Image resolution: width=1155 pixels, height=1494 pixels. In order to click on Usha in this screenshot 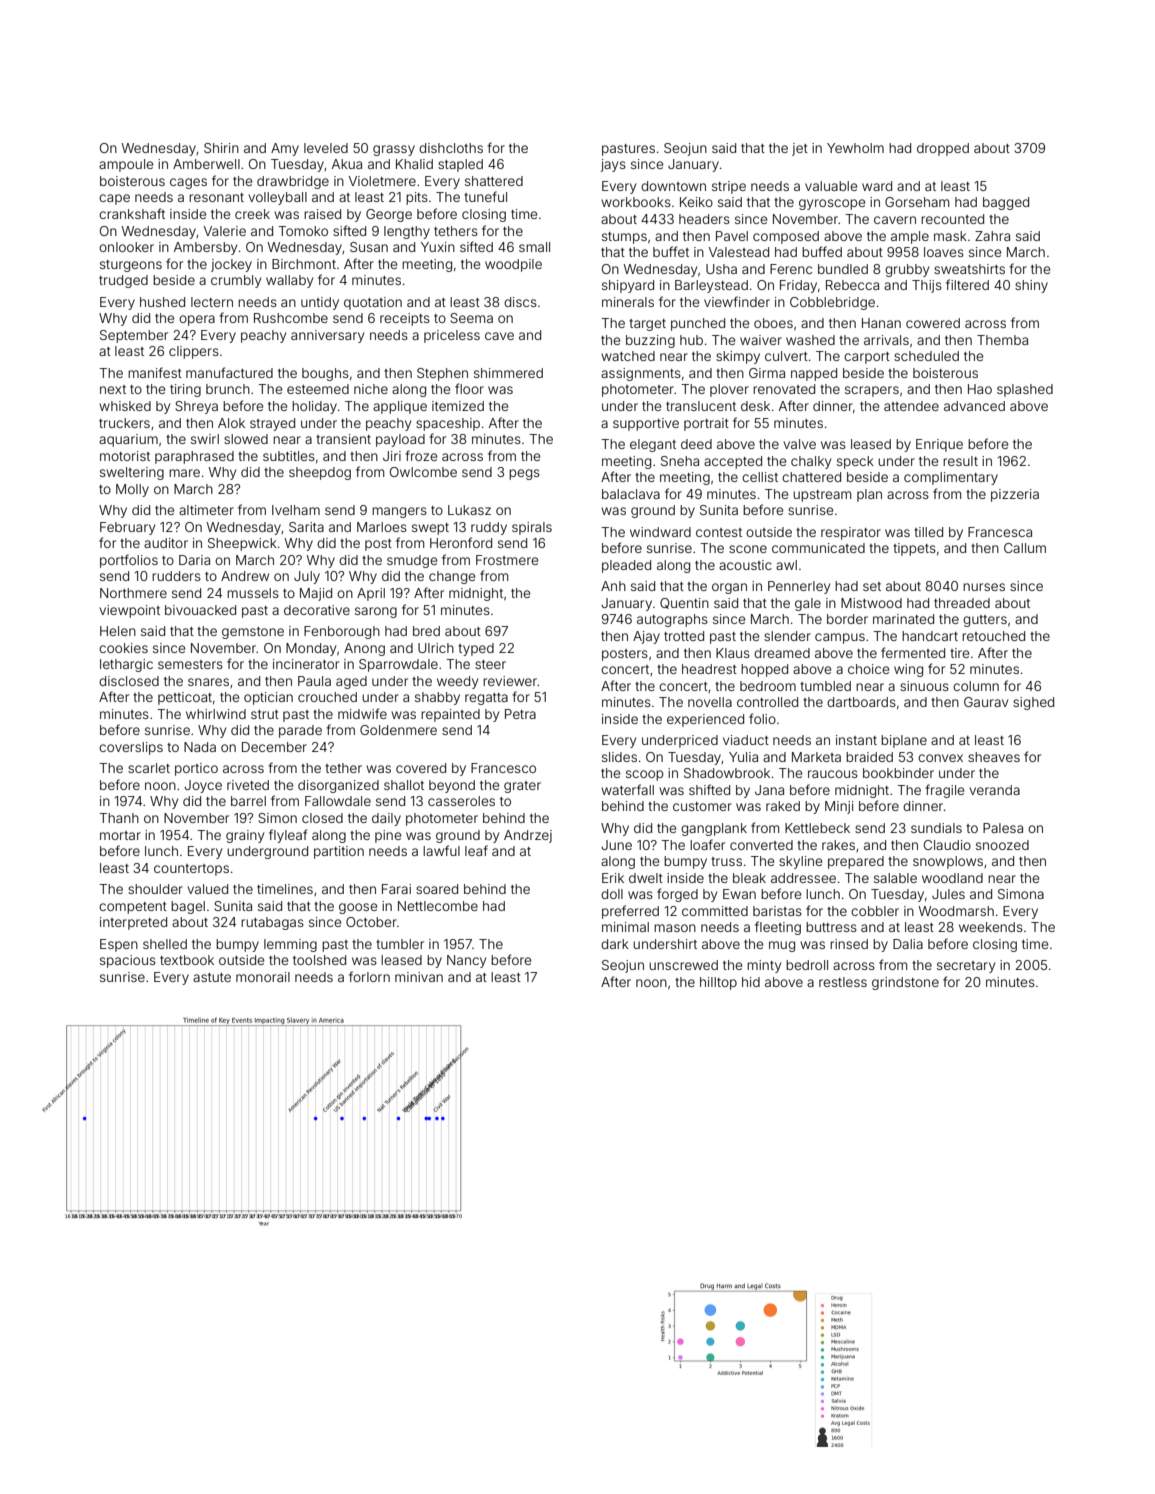, I will do `click(721, 269)`.
